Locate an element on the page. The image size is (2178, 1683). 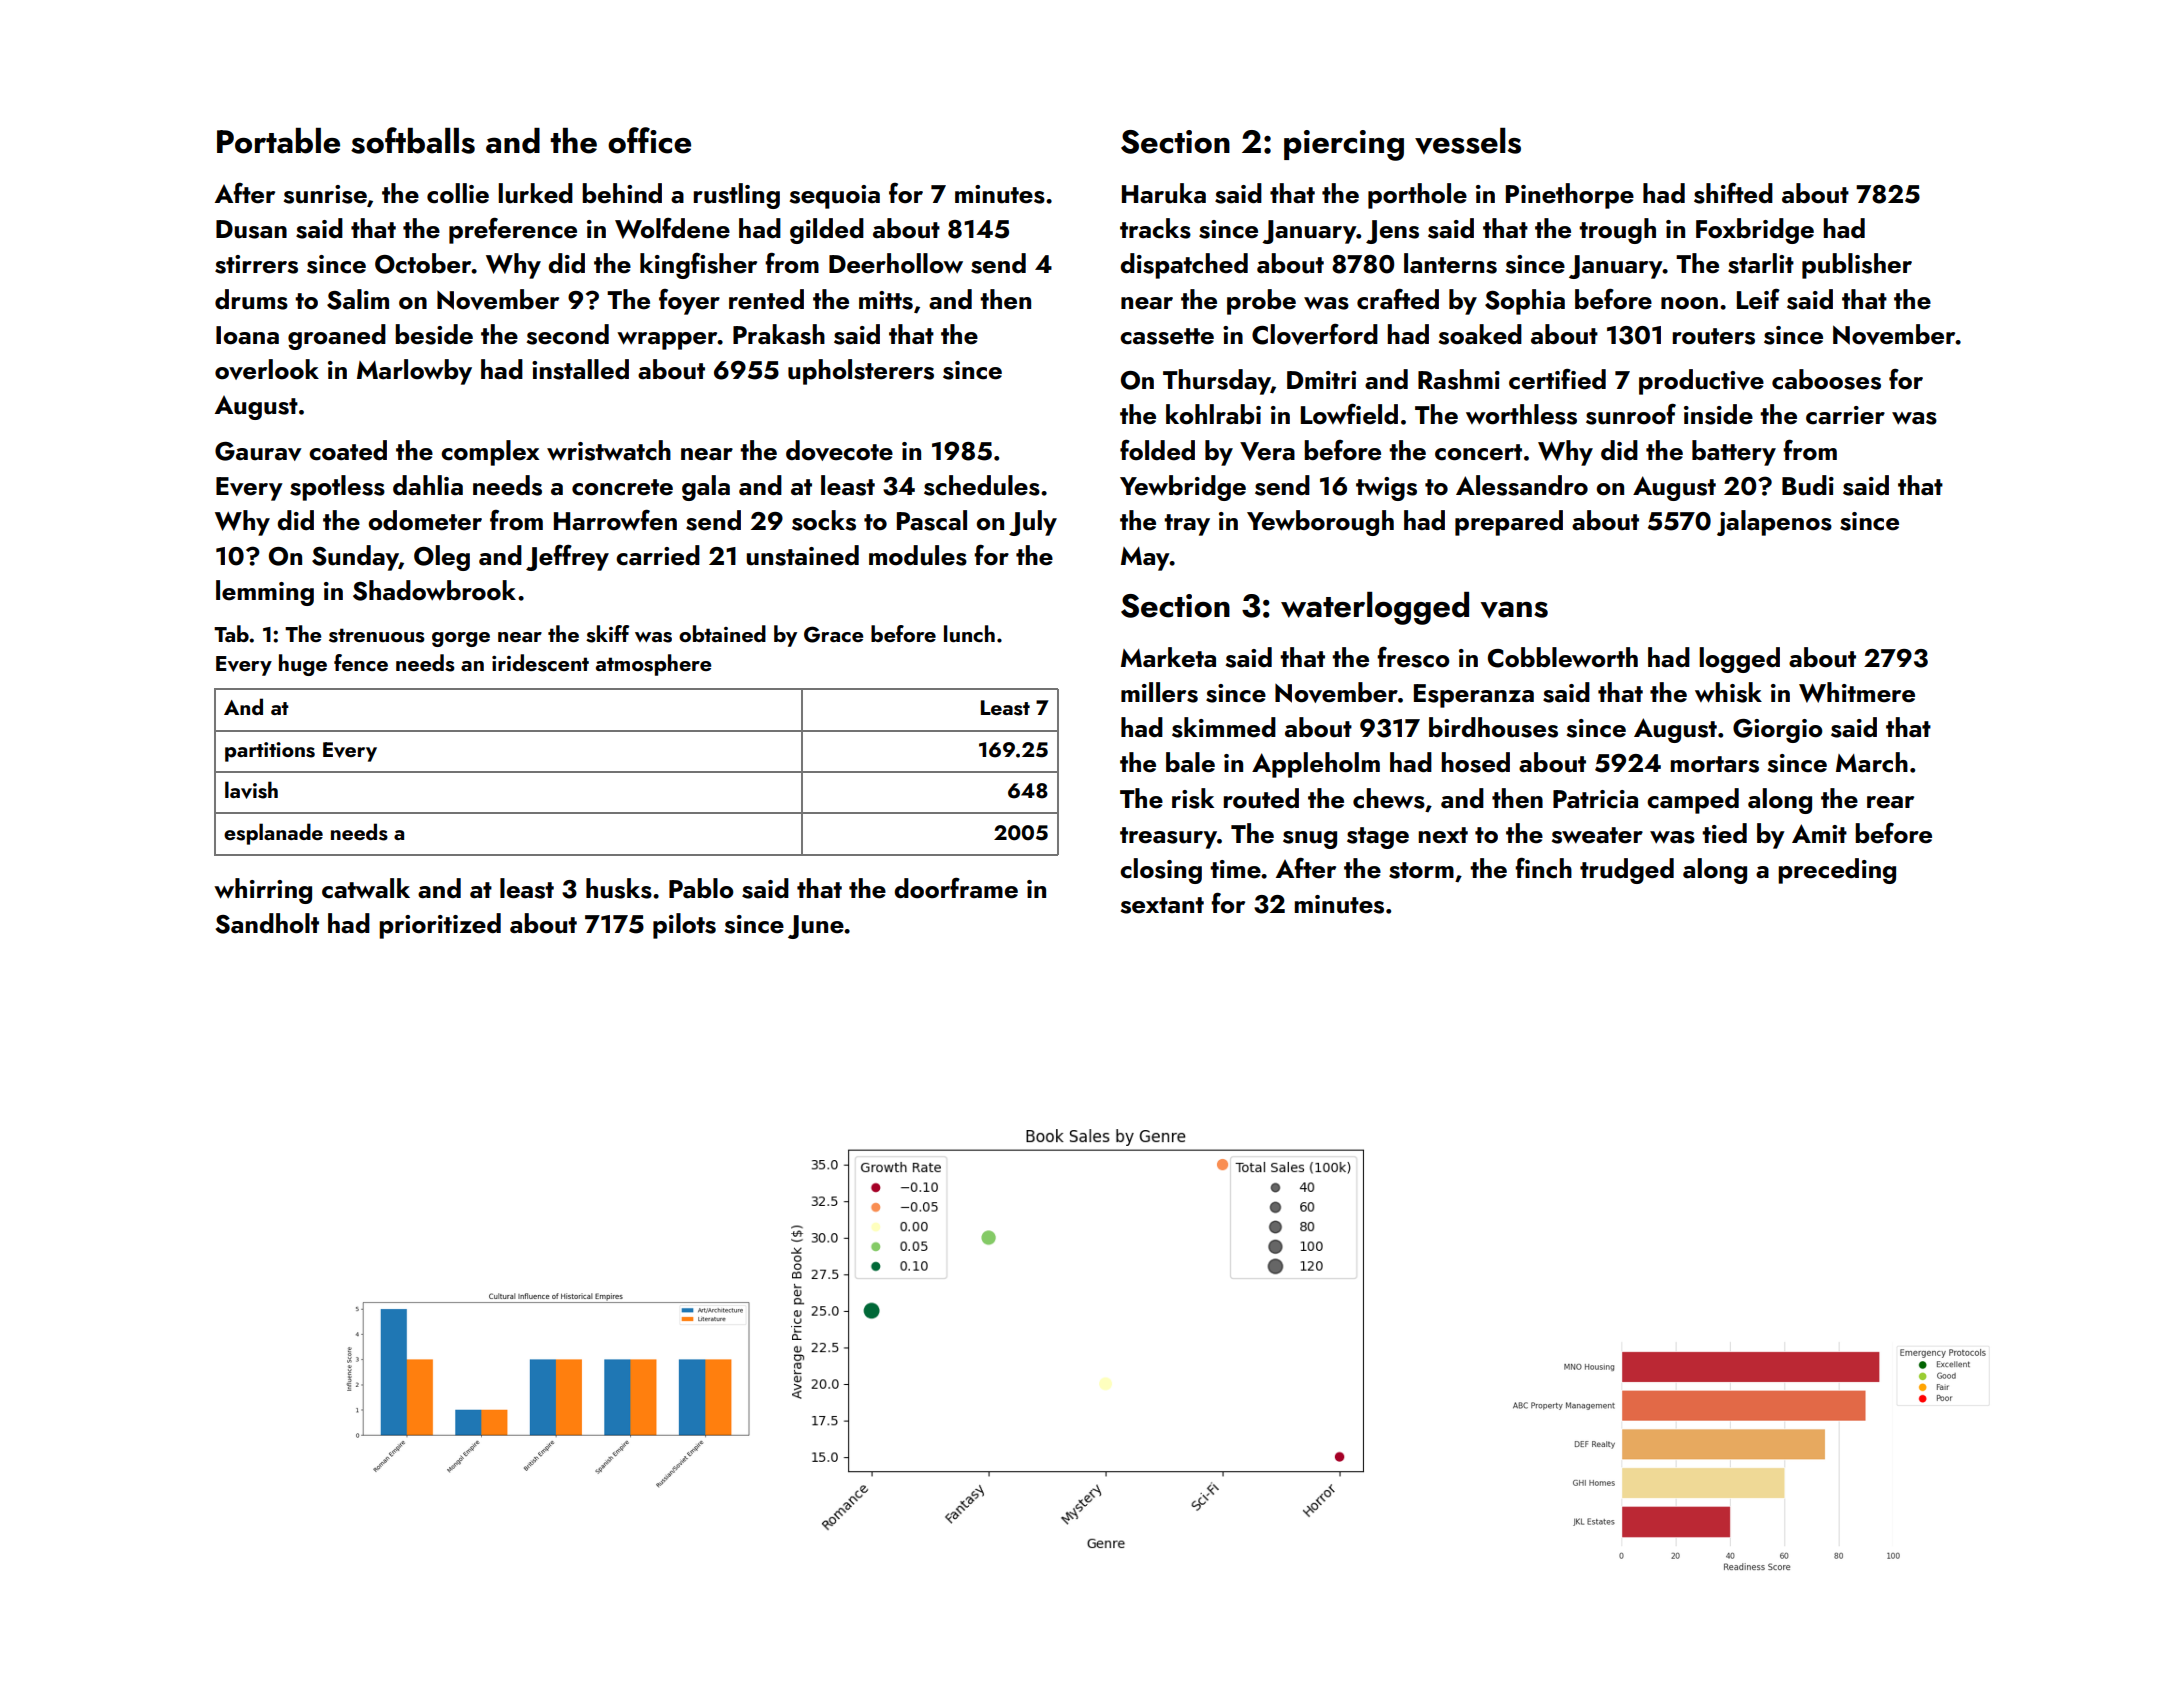
Leif is located at coordinates (1758, 299).
